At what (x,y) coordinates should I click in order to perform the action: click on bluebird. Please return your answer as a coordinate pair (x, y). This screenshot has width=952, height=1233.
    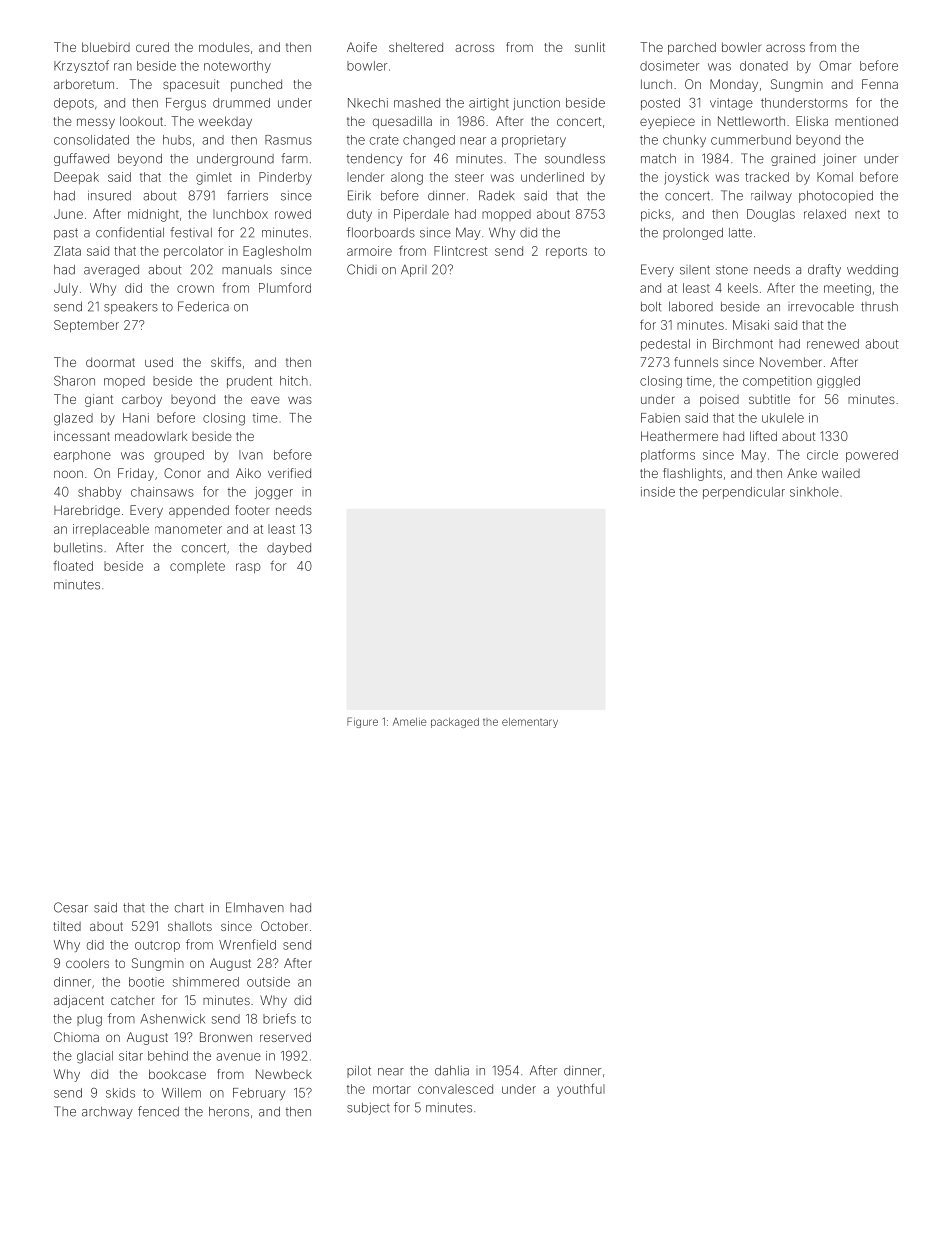
    Looking at the image, I should click on (106, 47).
